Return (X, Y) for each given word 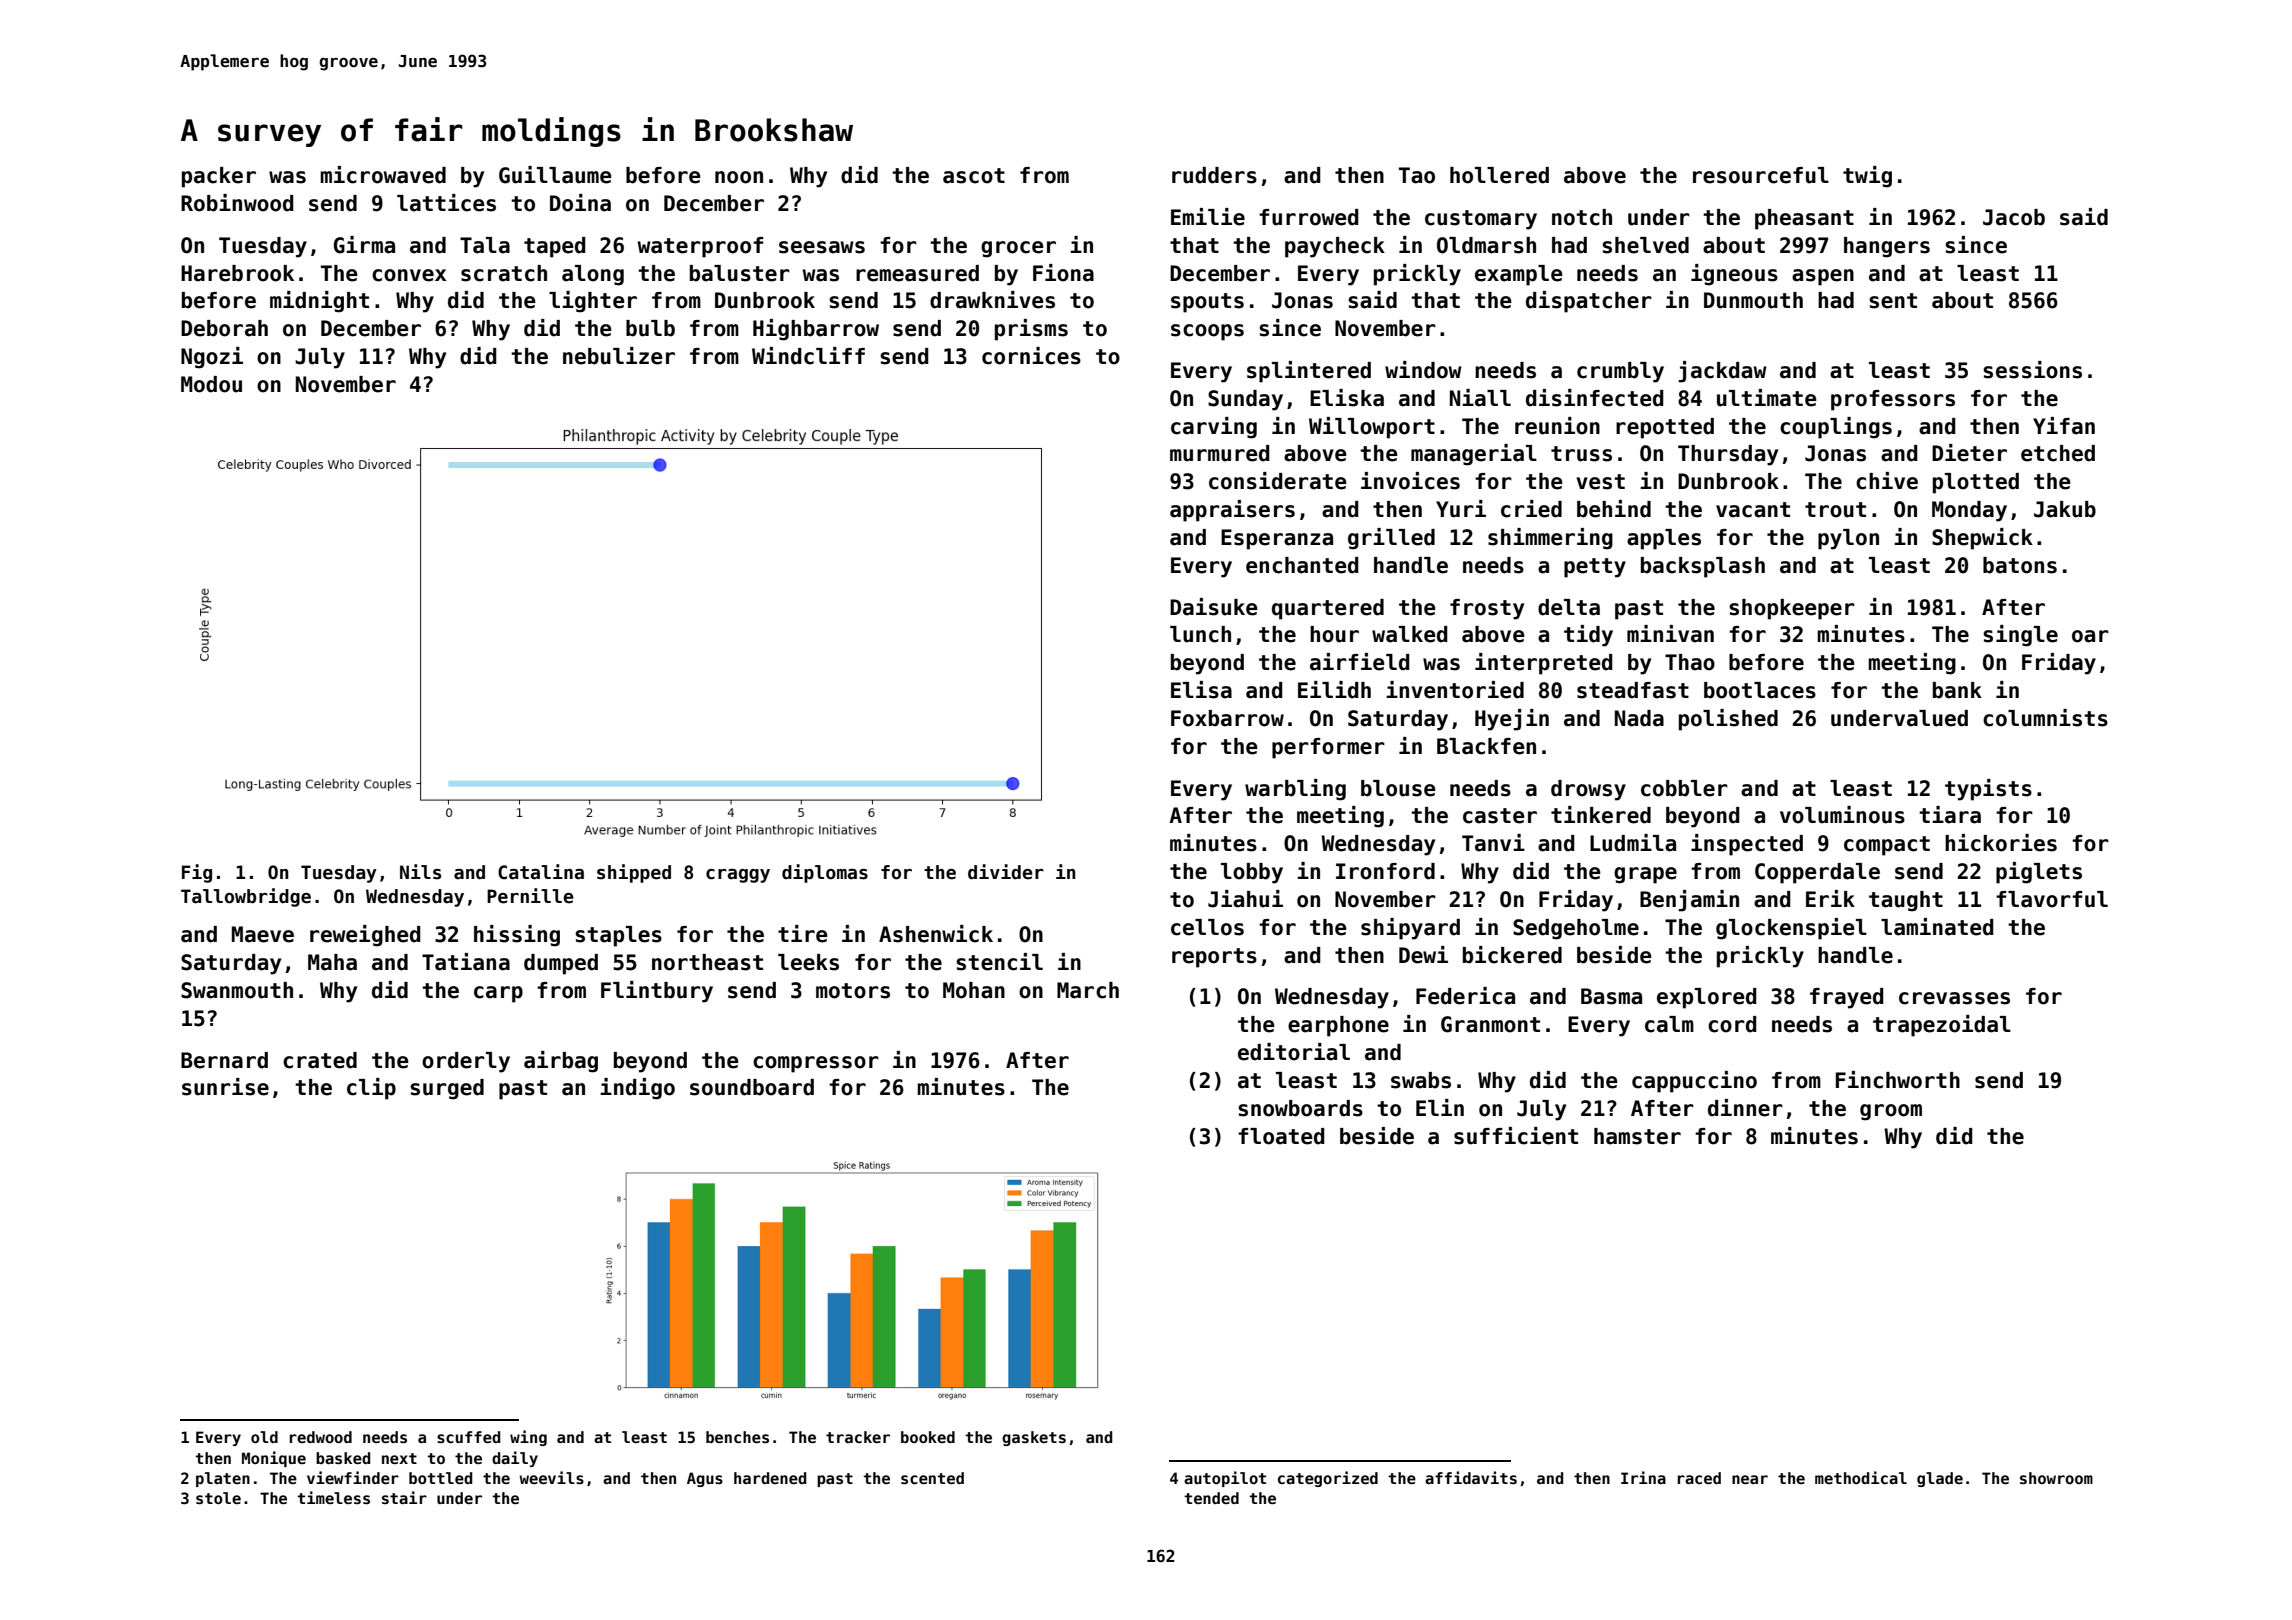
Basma (1611, 996)
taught (1906, 901)
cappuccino (1694, 1082)
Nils (420, 872)
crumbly (1620, 372)
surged (447, 1089)
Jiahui (1245, 899)
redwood (321, 1437)
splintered (1309, 372)
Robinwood (237, 203)
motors (853, 991)
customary (1481, 220)
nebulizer (619, 356)
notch (1582, 217)
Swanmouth (237, 990)
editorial (1294, 1052)
